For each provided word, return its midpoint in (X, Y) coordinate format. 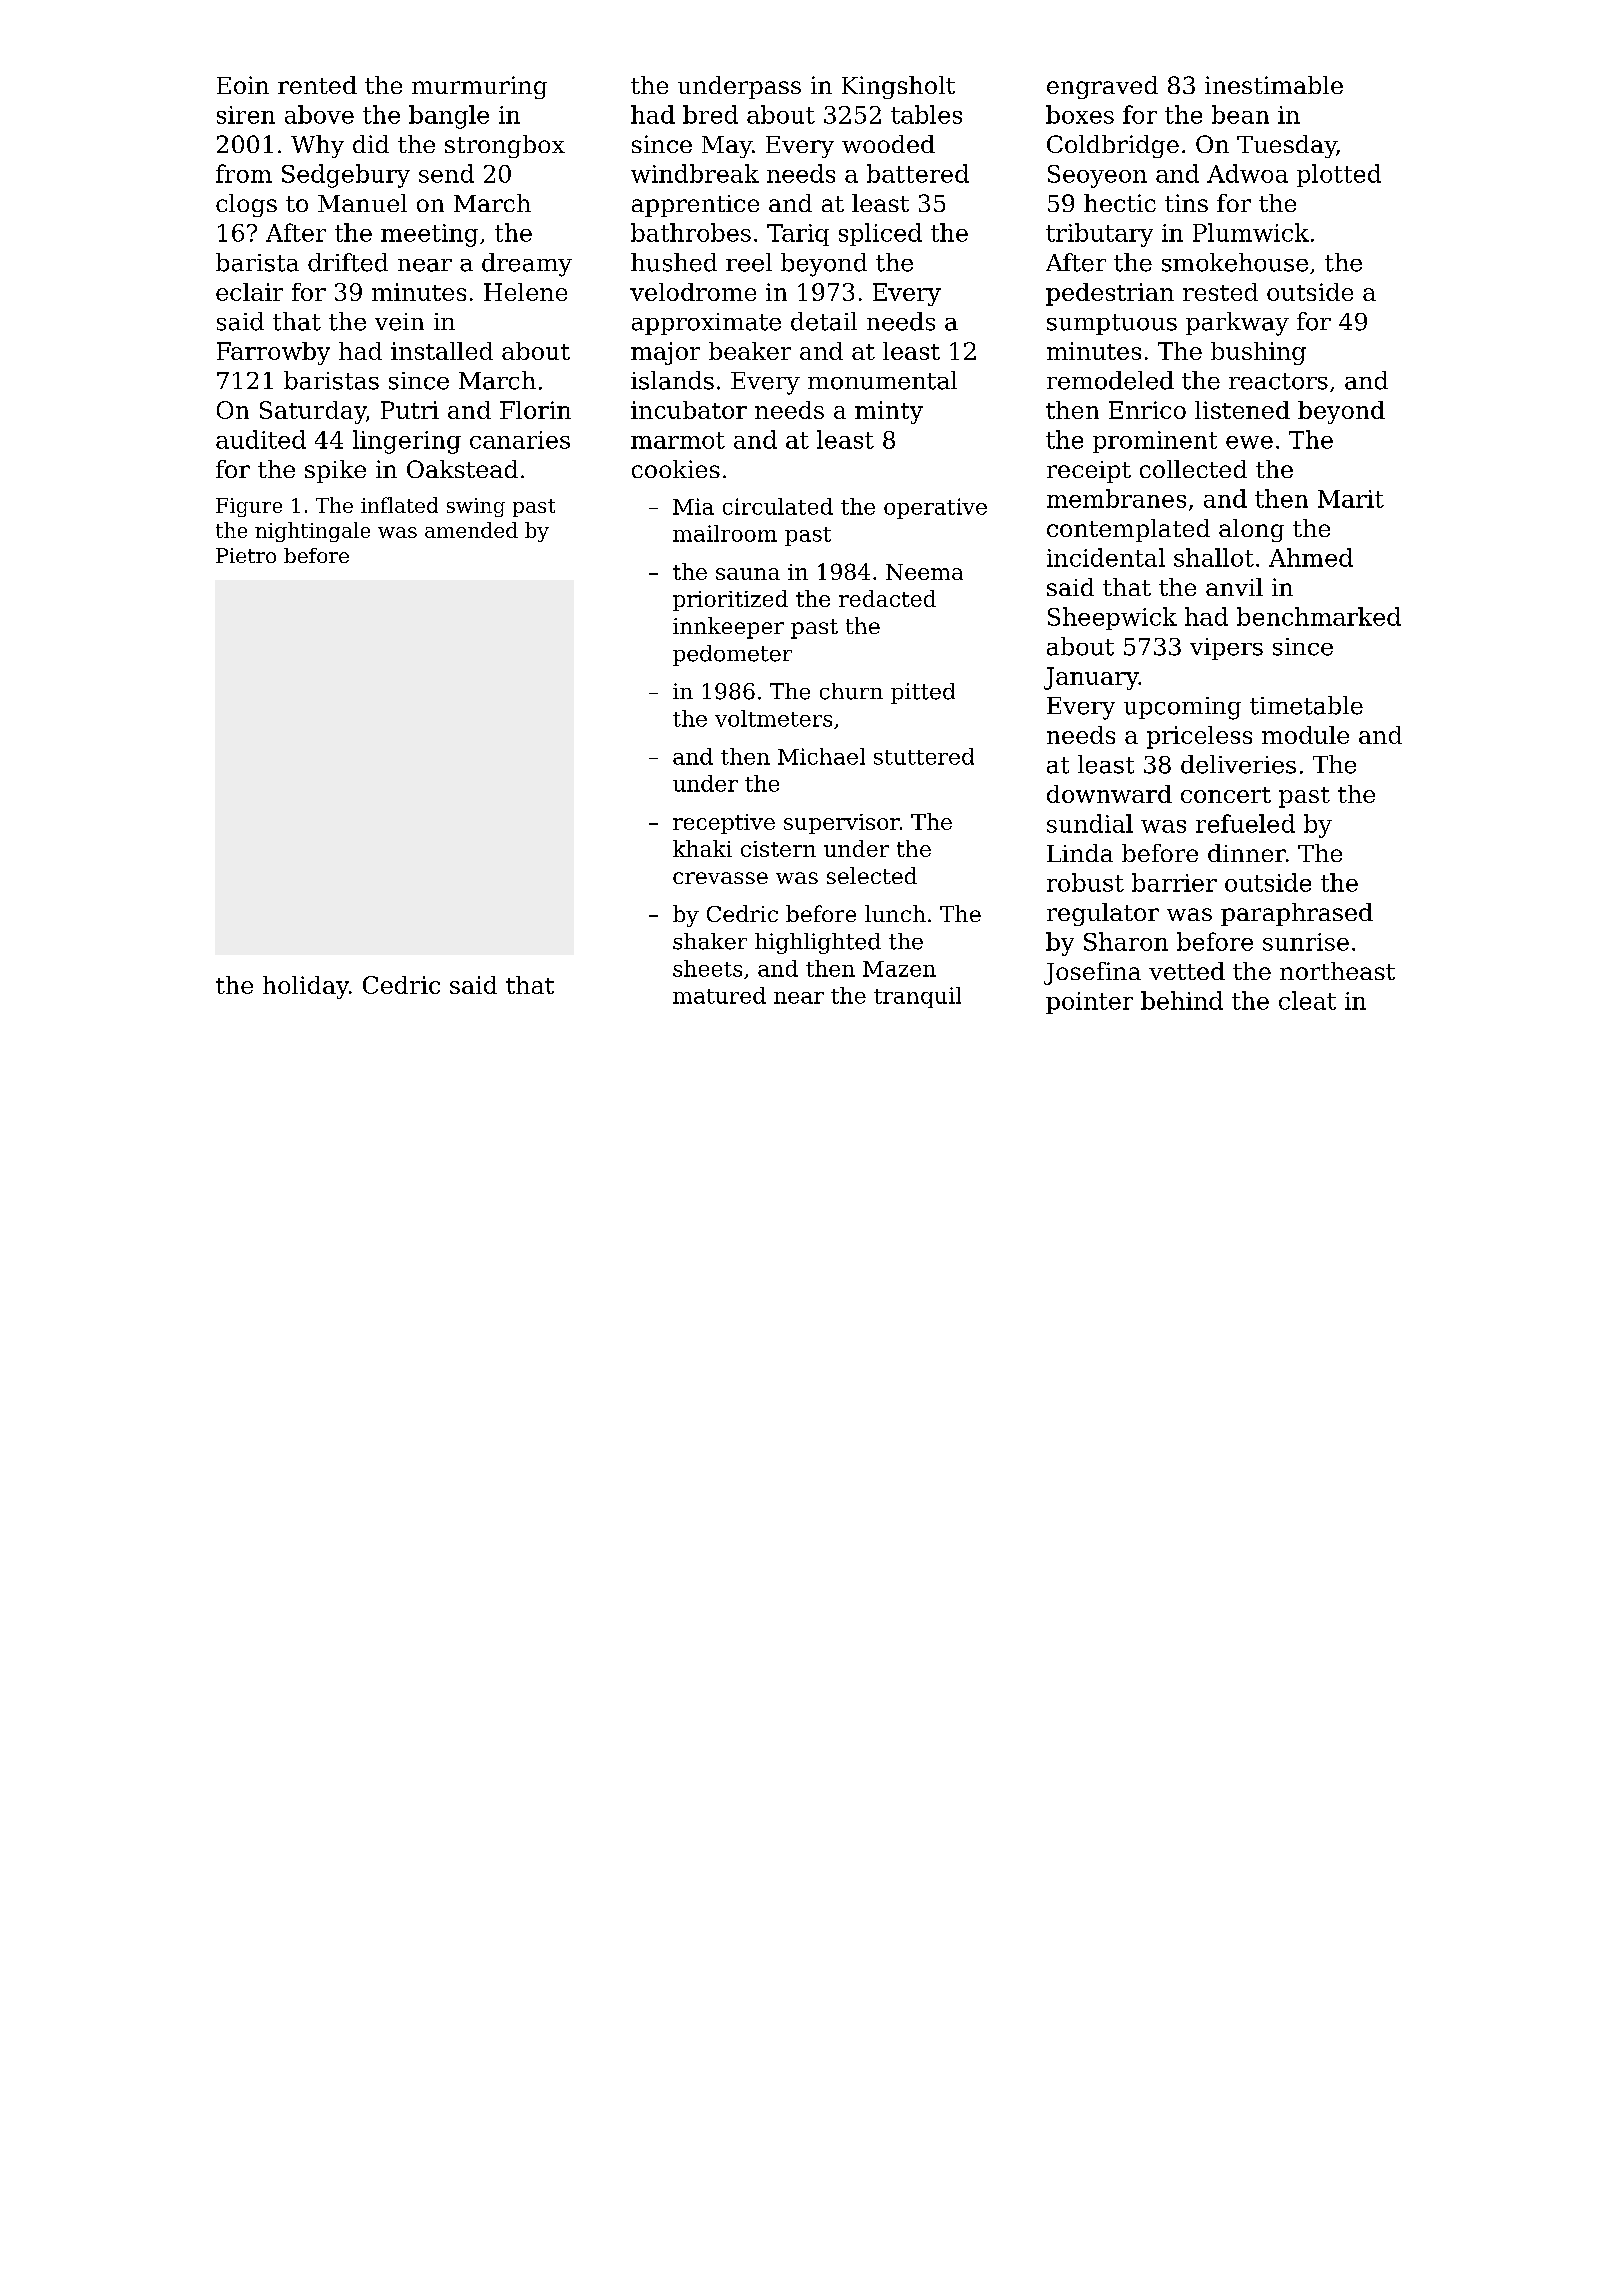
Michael (821, 756)
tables (926, 114)
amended (471, 530)
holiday (306, 987)
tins (1186, 203)
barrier (1174, 882)
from (244, 173)
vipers (1226, 649)
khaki (702, 848)
